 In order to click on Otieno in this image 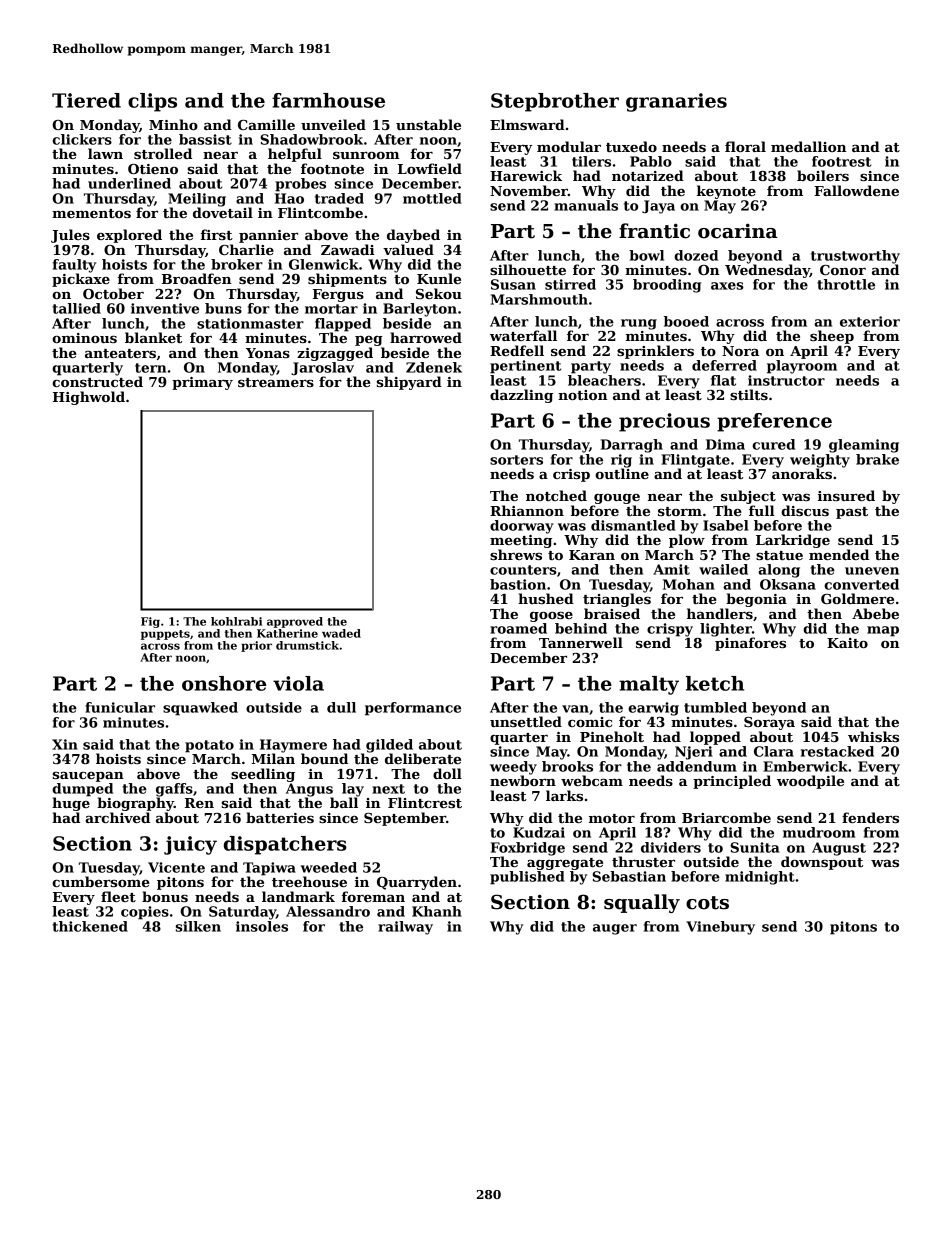, I will do `click(153, 169)`.
